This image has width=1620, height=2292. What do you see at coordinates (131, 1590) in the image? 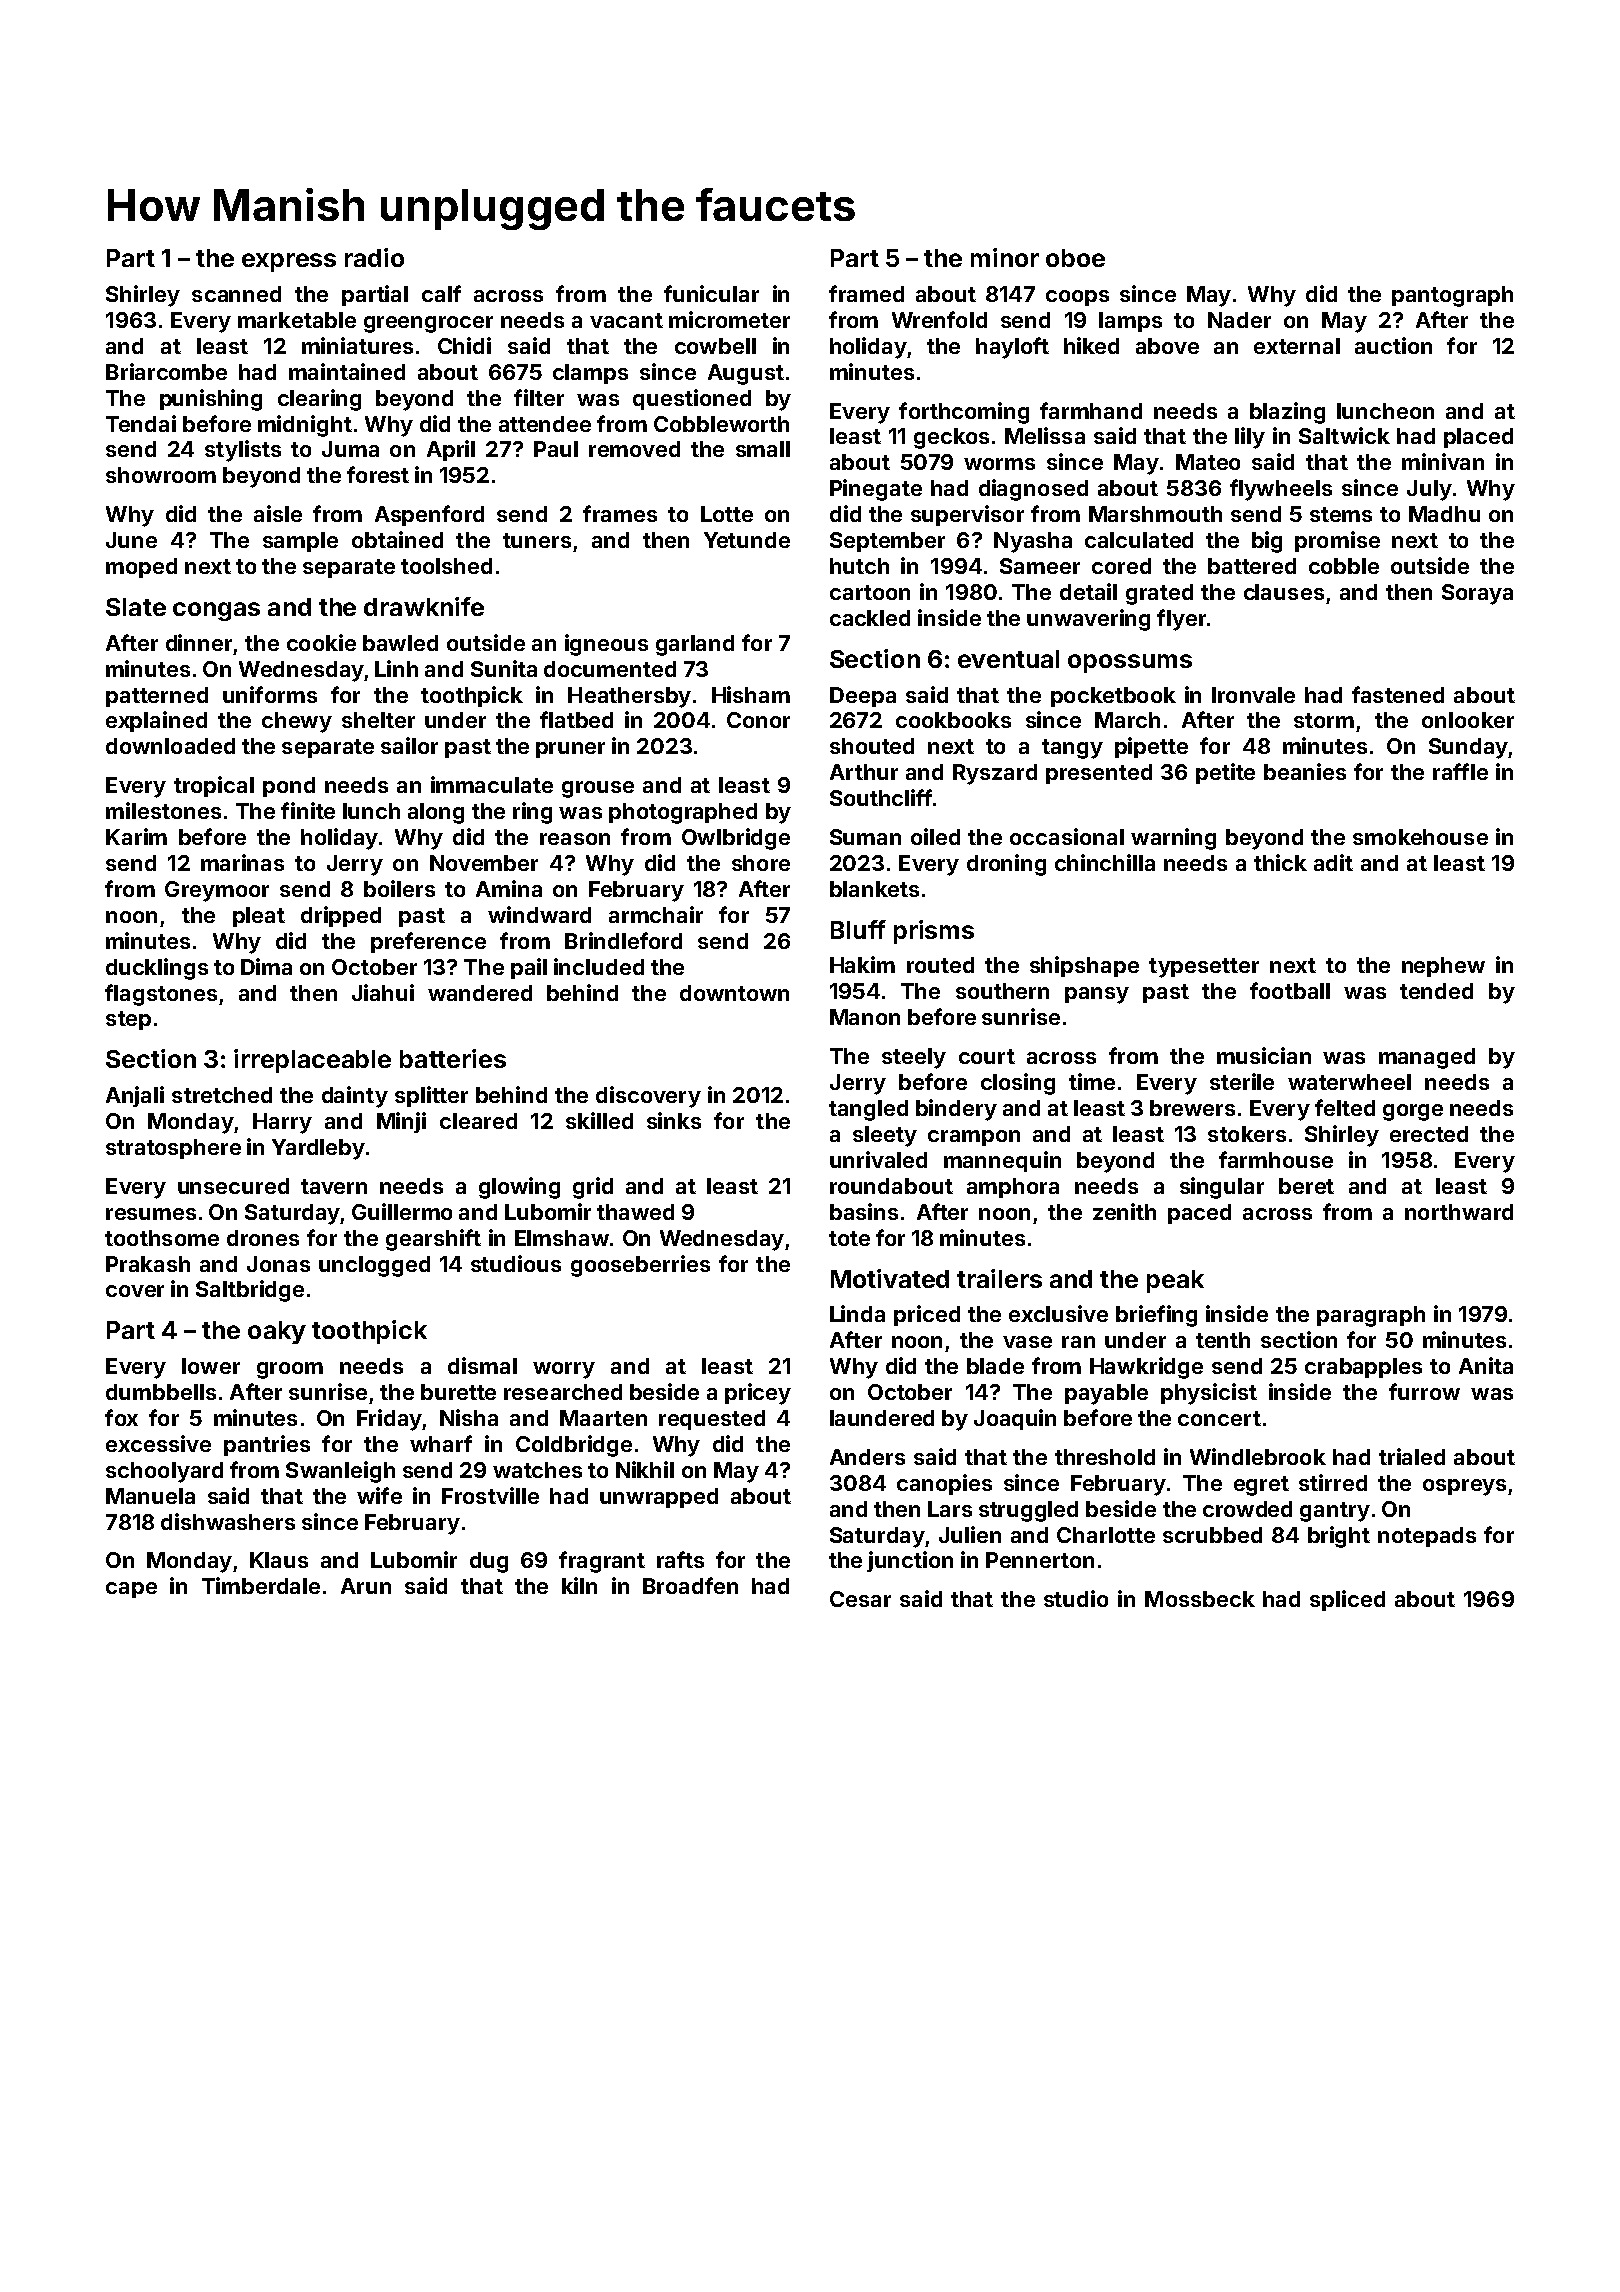
I see `cape` at bounding box center [131, 1590].
